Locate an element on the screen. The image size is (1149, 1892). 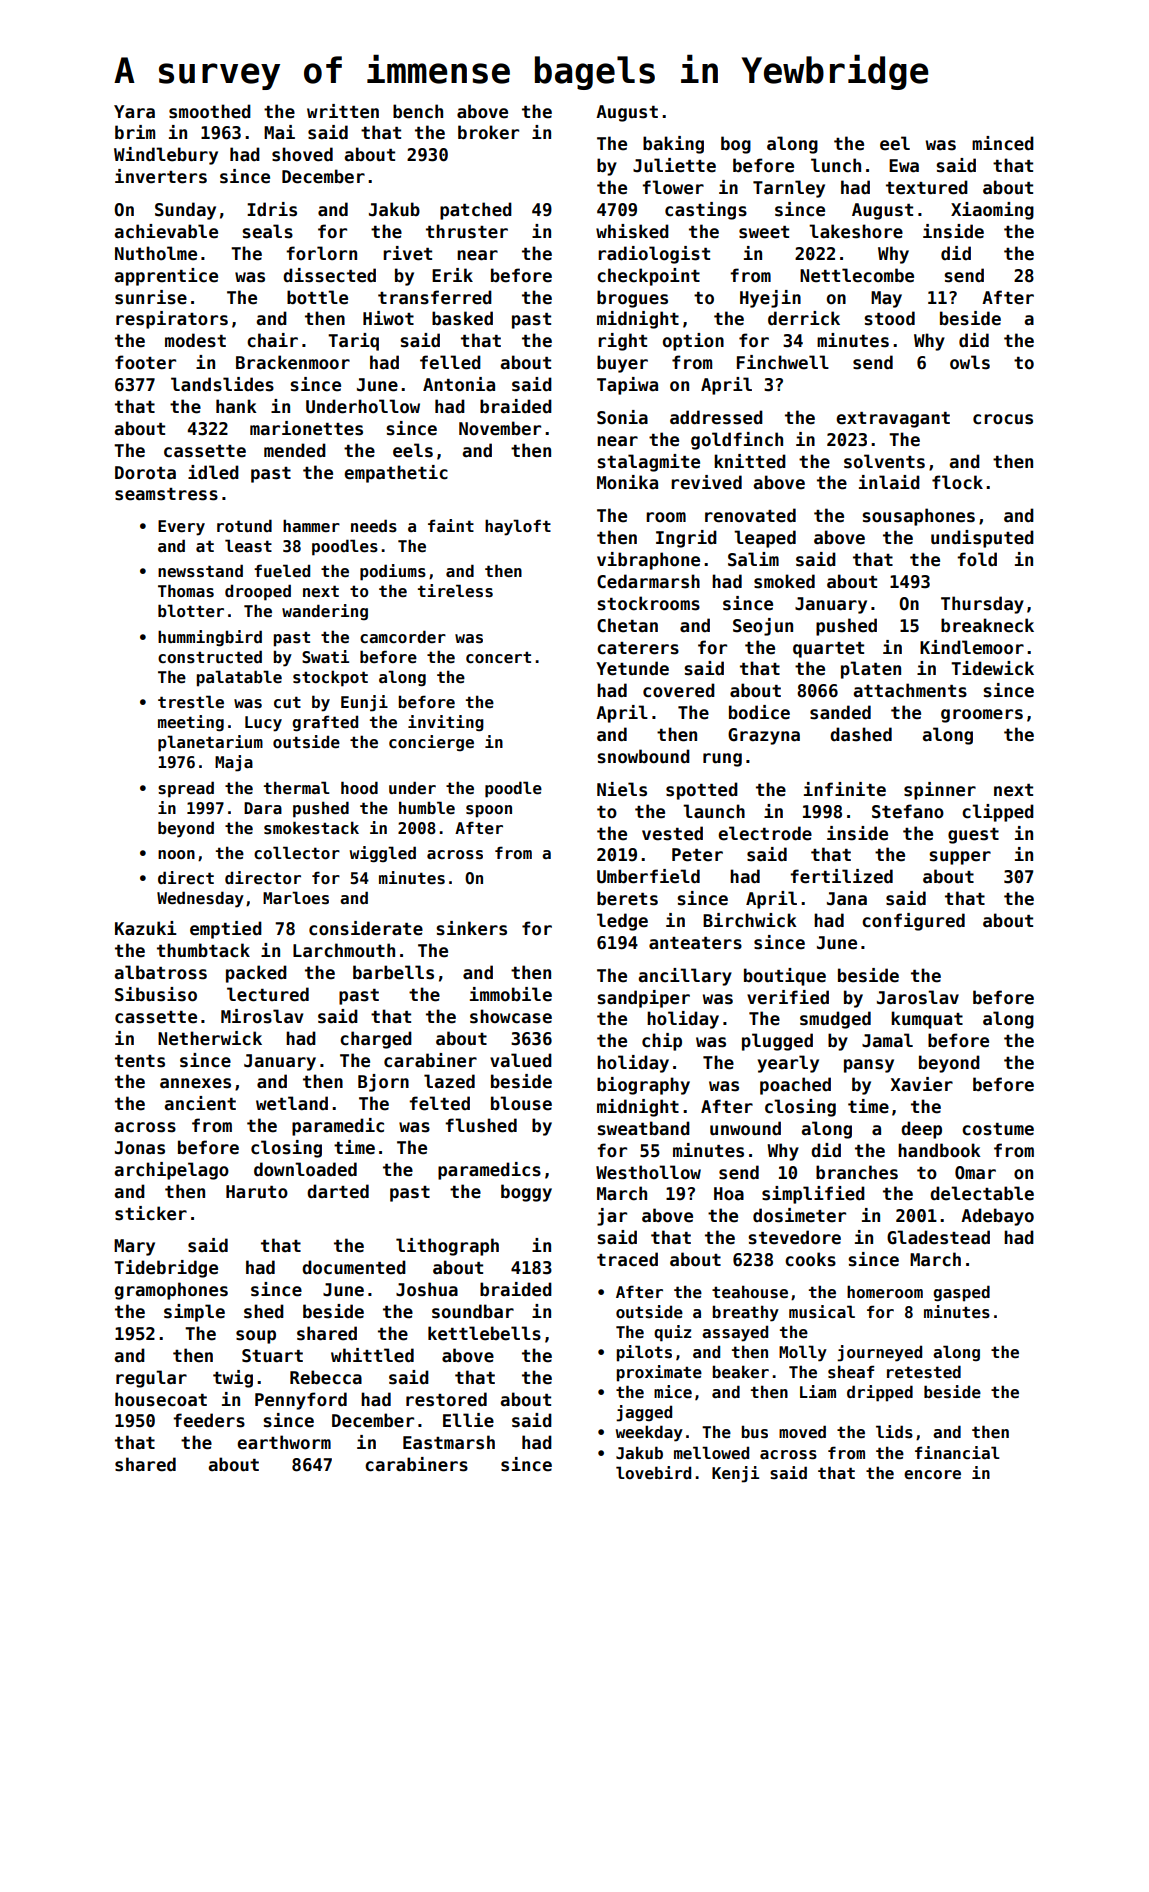
minced is located at coordinates (1003, 143).
